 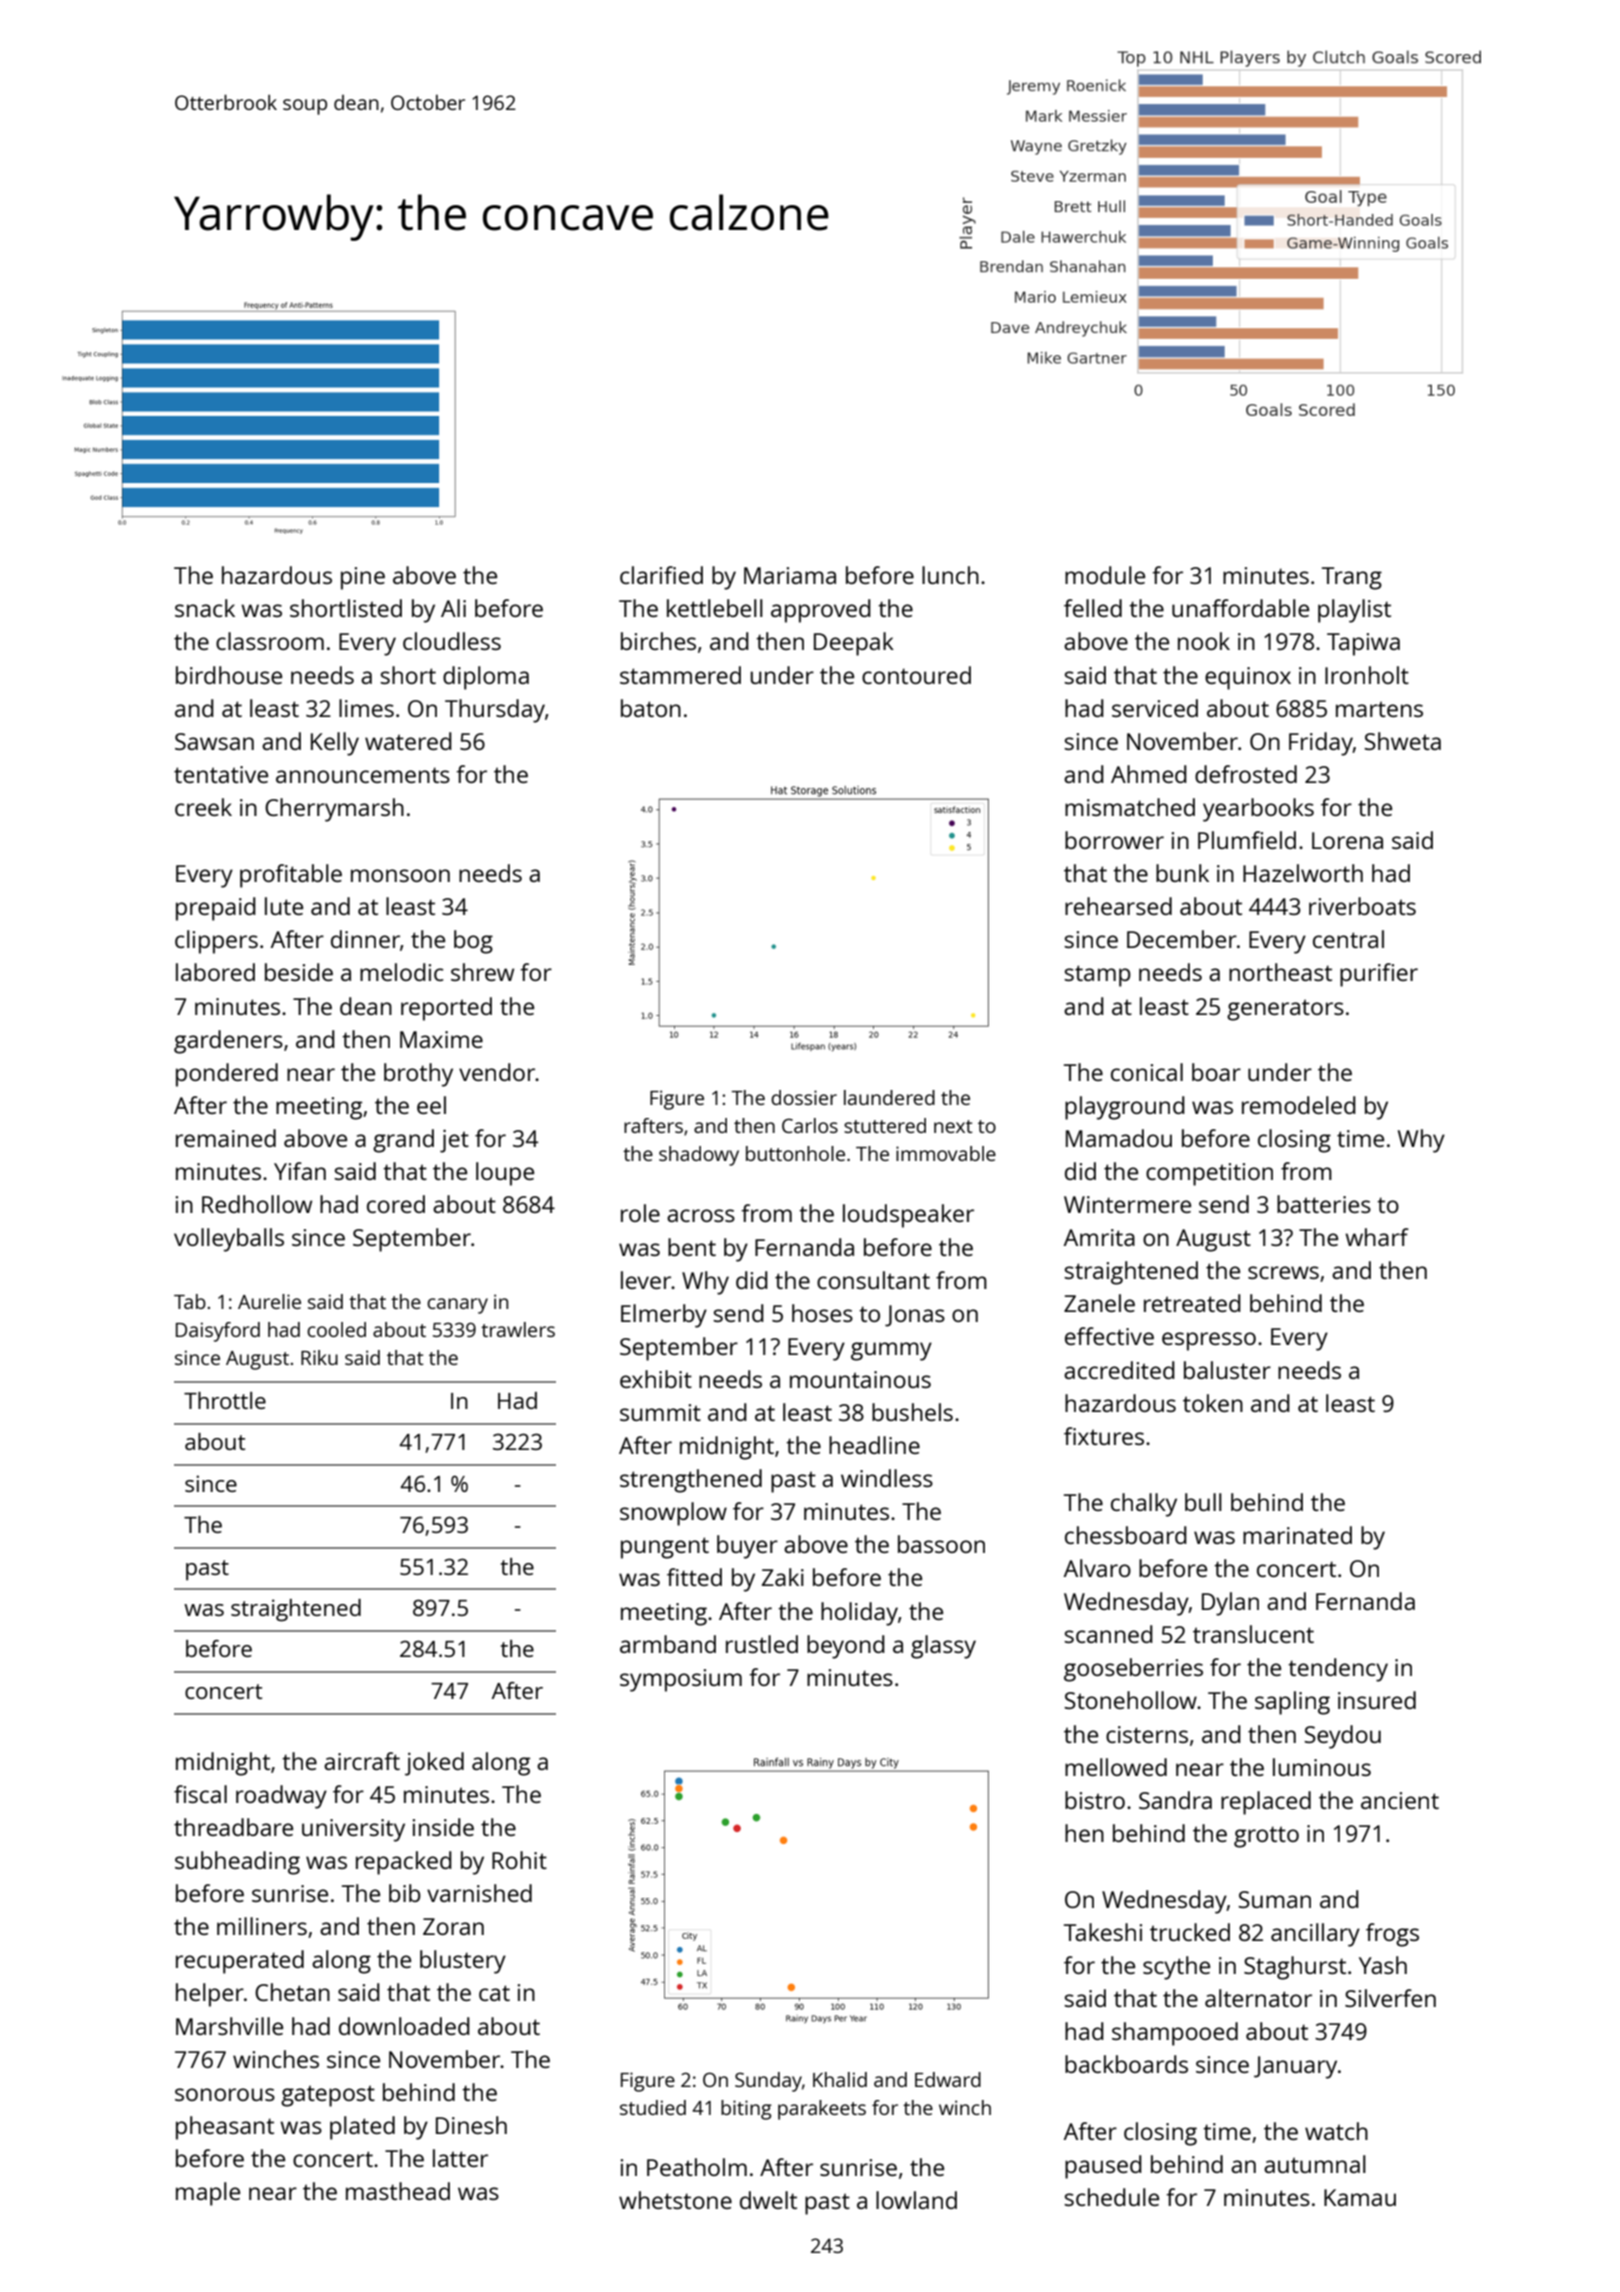 I want to click on studied, so click(x=653, y=2107).
